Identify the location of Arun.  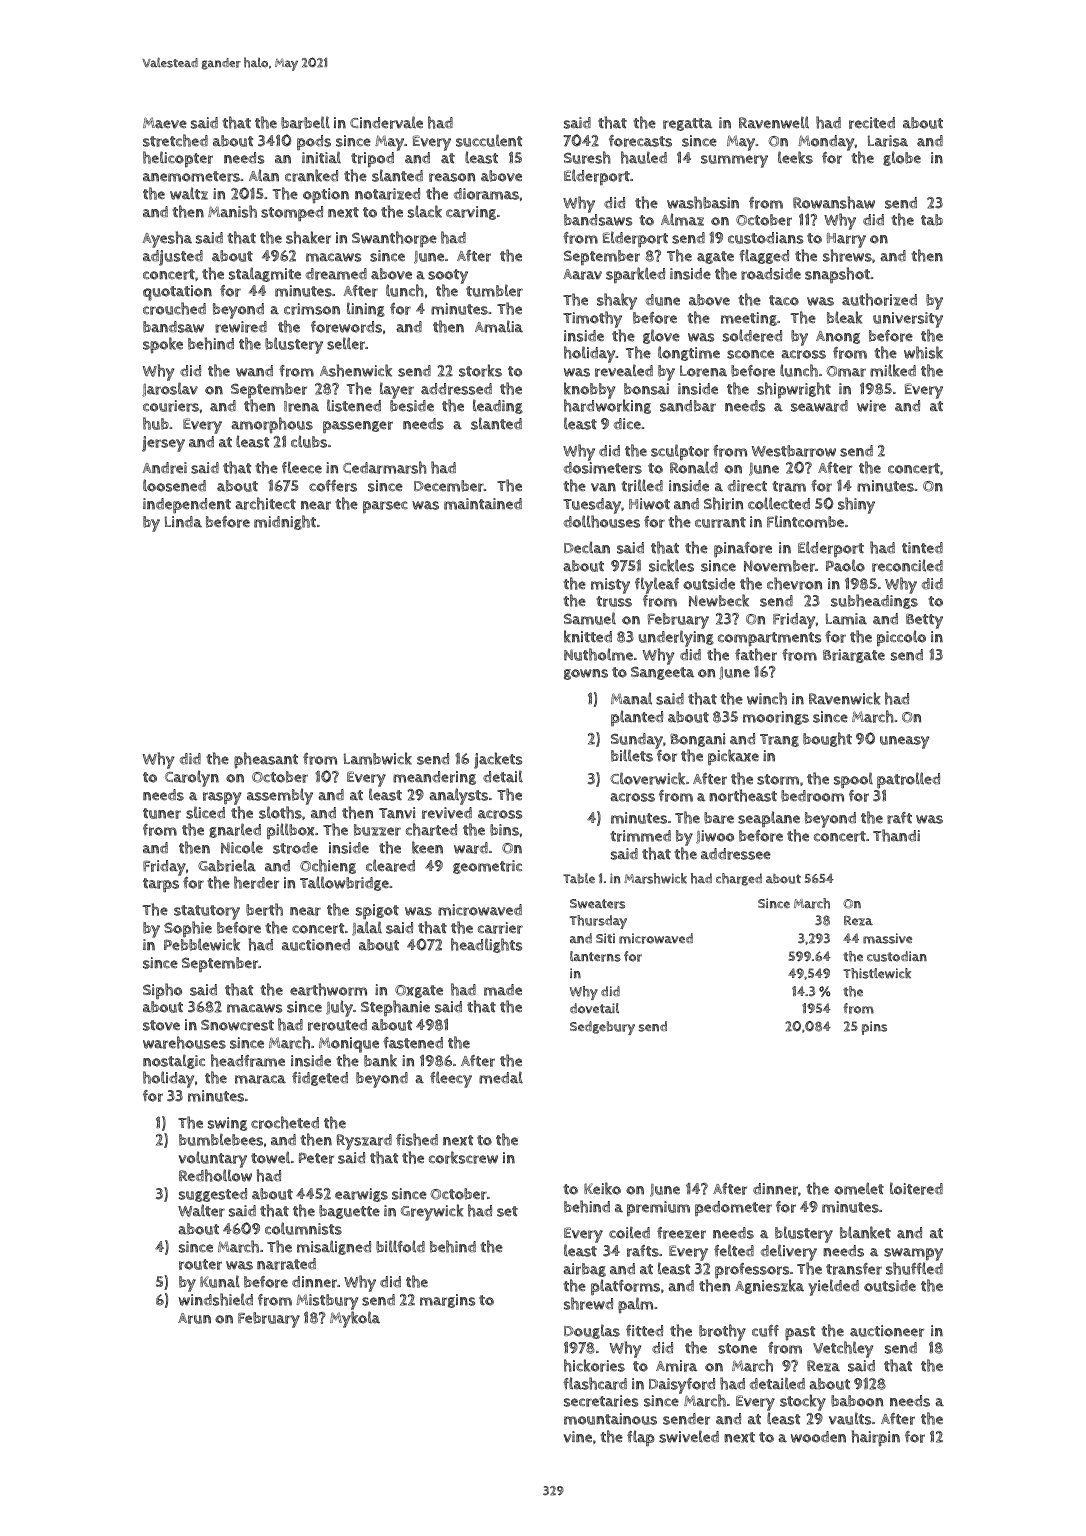
(194, 1318).
